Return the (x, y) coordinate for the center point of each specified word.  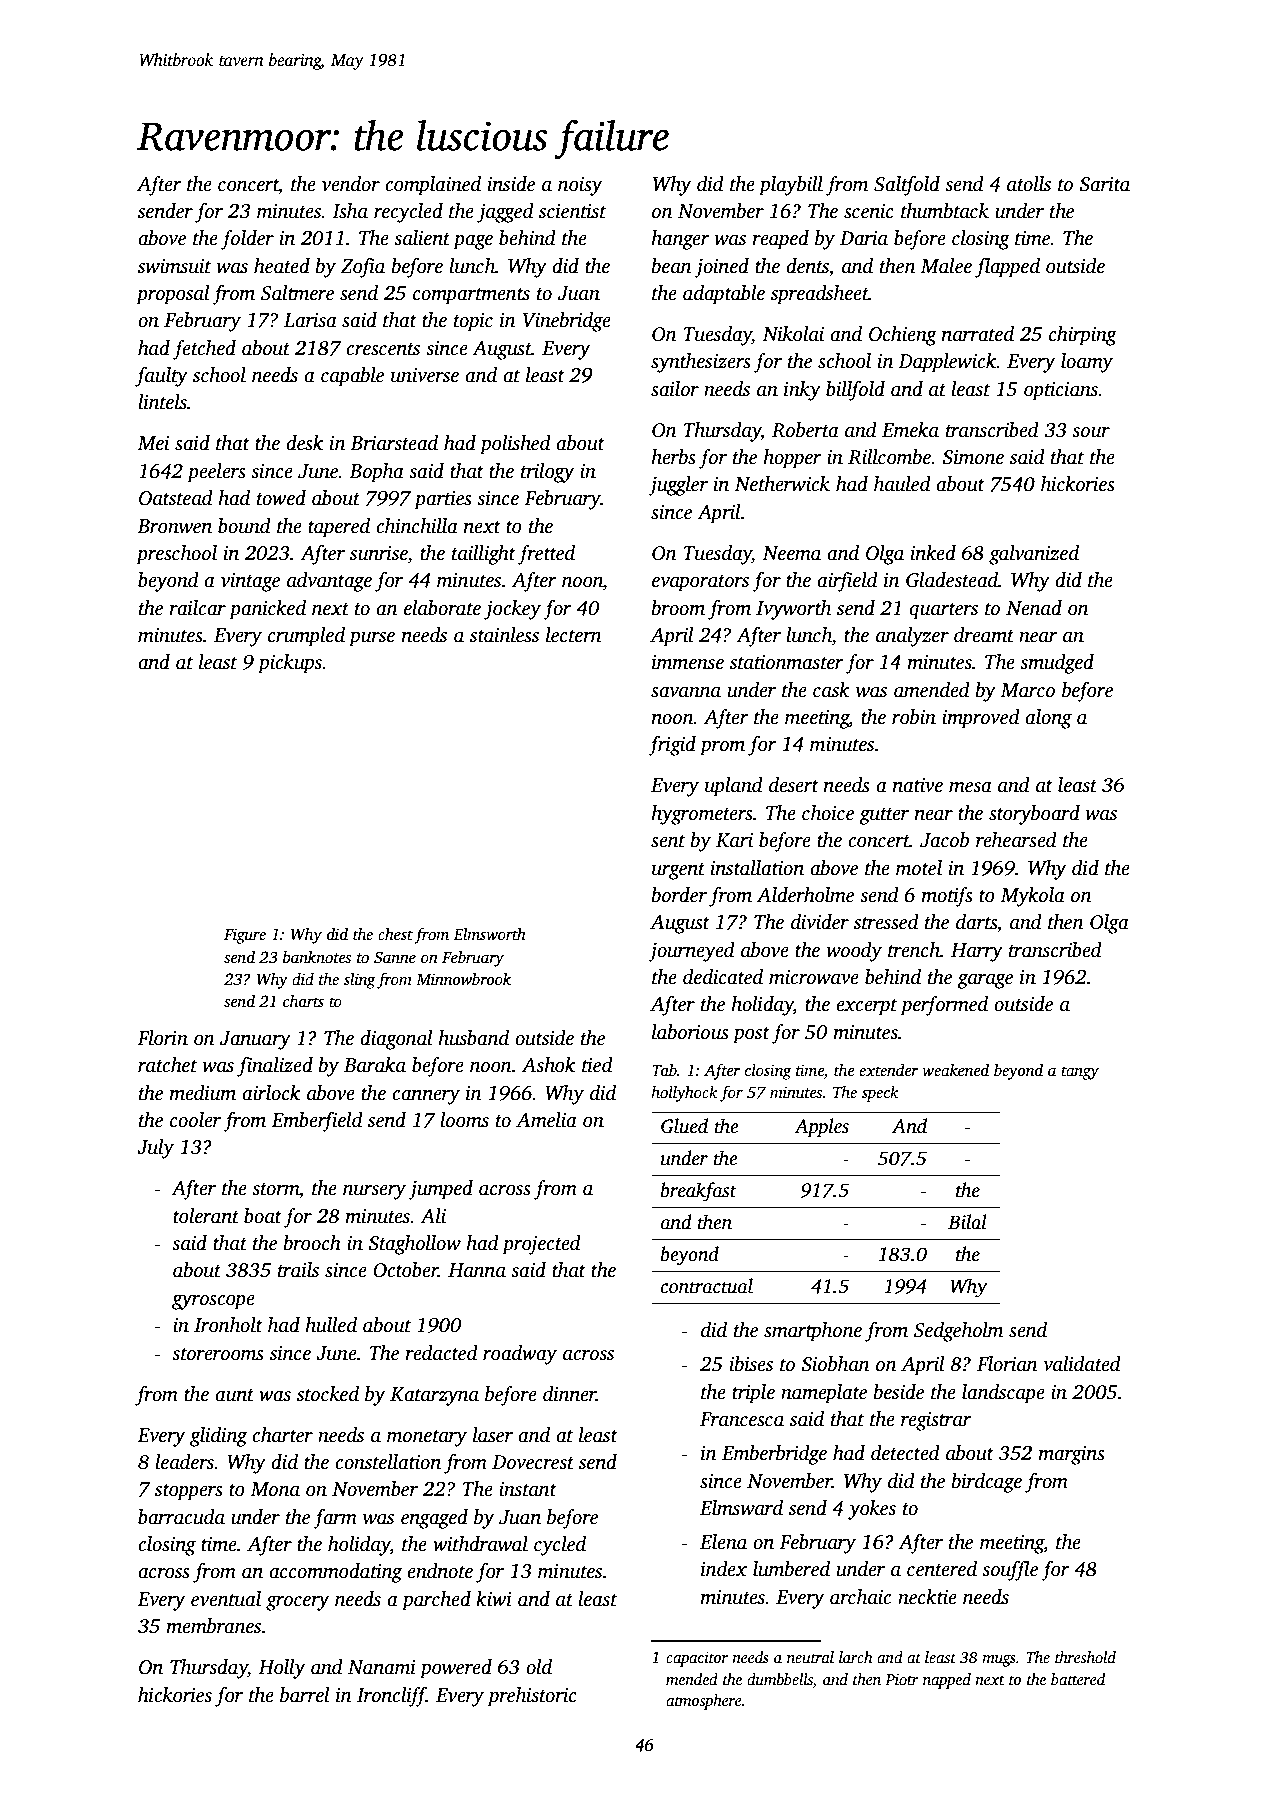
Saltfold (907, 186)
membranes (213, 1626)
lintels (162, 402)
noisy (580, 186)
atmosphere (704, 1702)
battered (1078, 1679)
